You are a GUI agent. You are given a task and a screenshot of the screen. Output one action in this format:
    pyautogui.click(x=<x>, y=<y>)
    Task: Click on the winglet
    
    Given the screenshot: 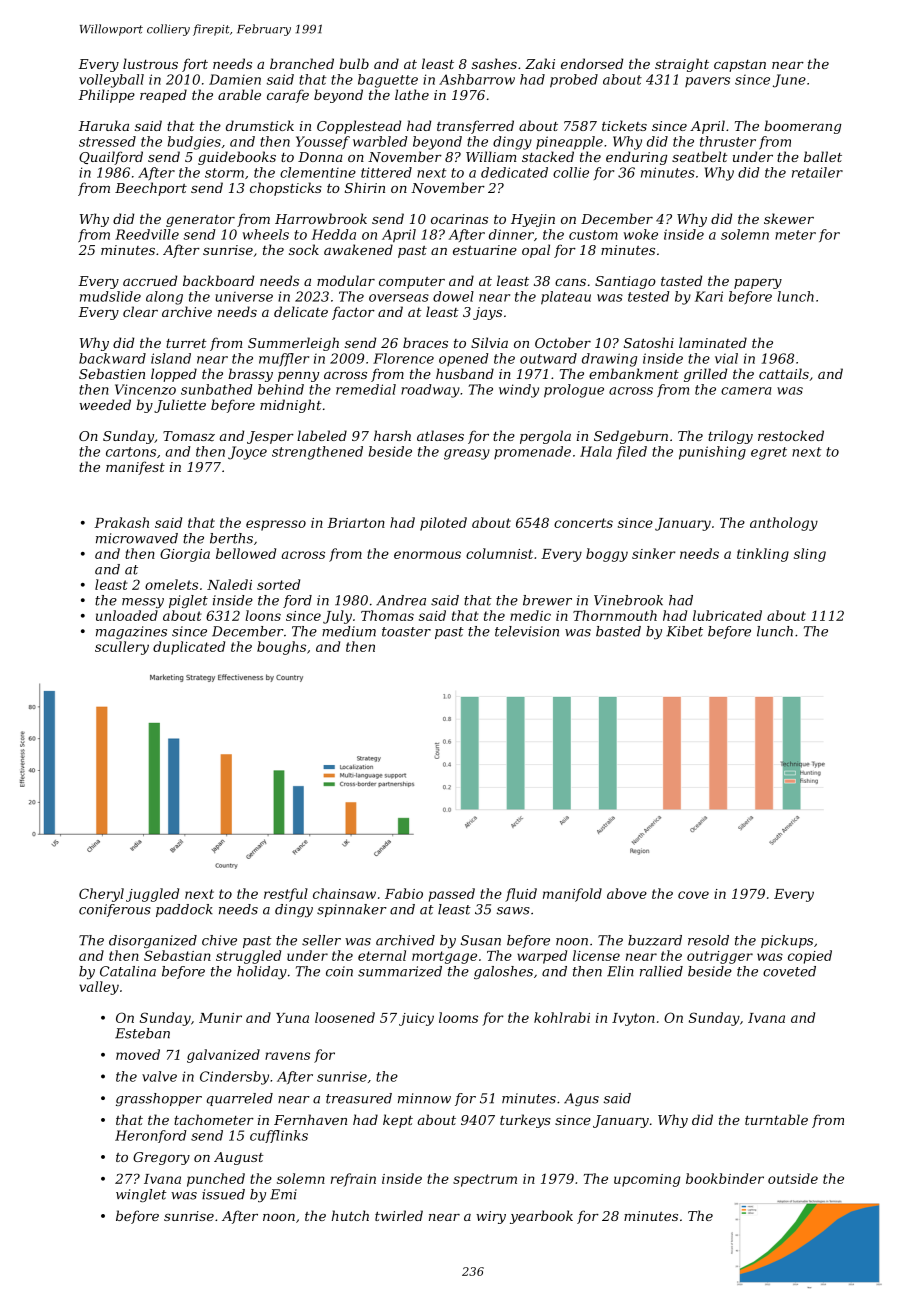 What is the action you would take?
    pyautogui.click(x=141, y=1195)
